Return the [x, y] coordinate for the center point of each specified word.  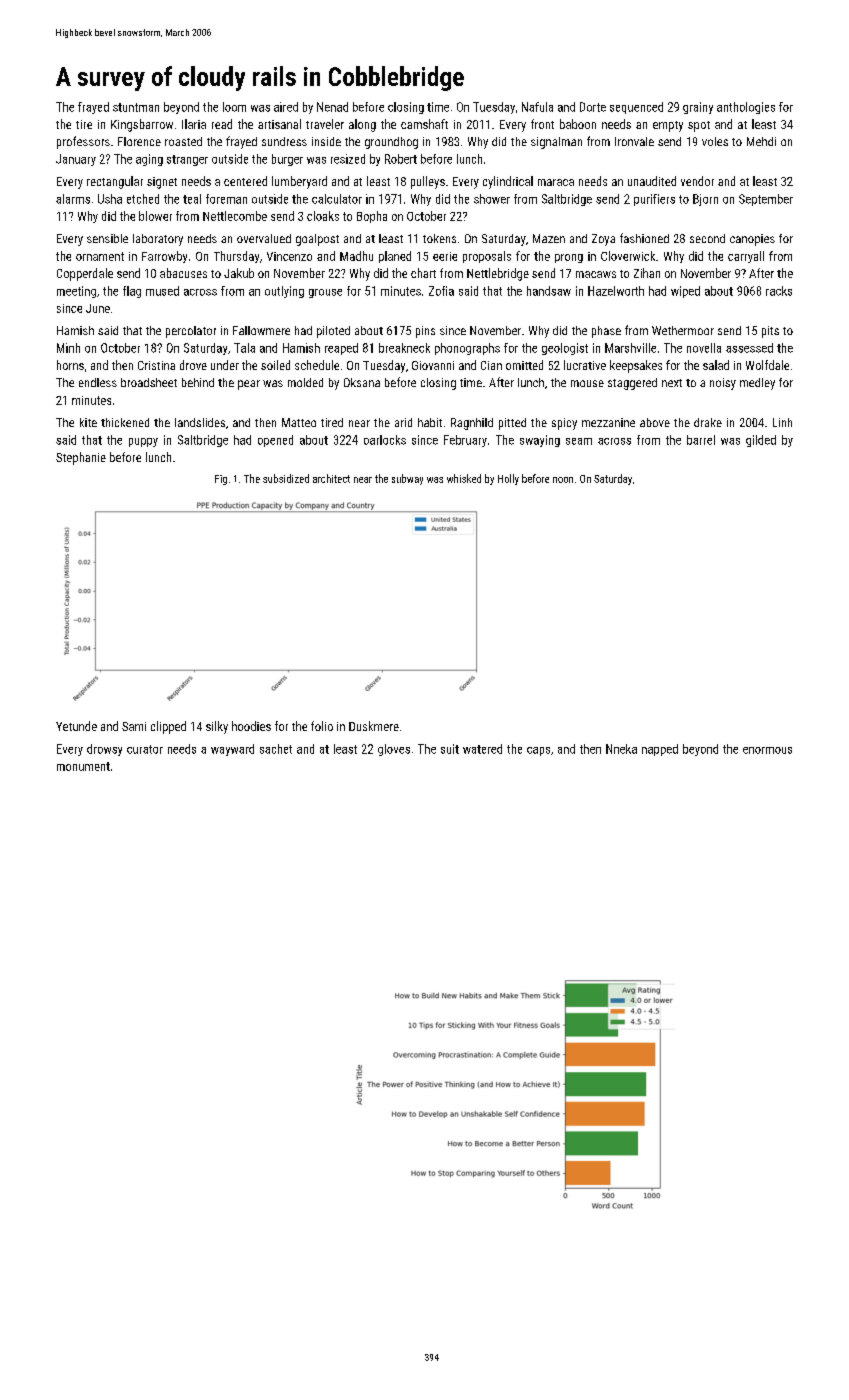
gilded [761, 441]
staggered [632, 384]
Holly [508, 479]
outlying [284, 292]
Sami [134, 726]
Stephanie [81, 458]
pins [425, 332]
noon [563, 480]
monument [83, 766]
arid [403, 422]
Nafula [537, 107]
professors [83, 142]
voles [715, 141]
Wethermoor [683, 330]
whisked [464, 478]
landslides [200, 422]
